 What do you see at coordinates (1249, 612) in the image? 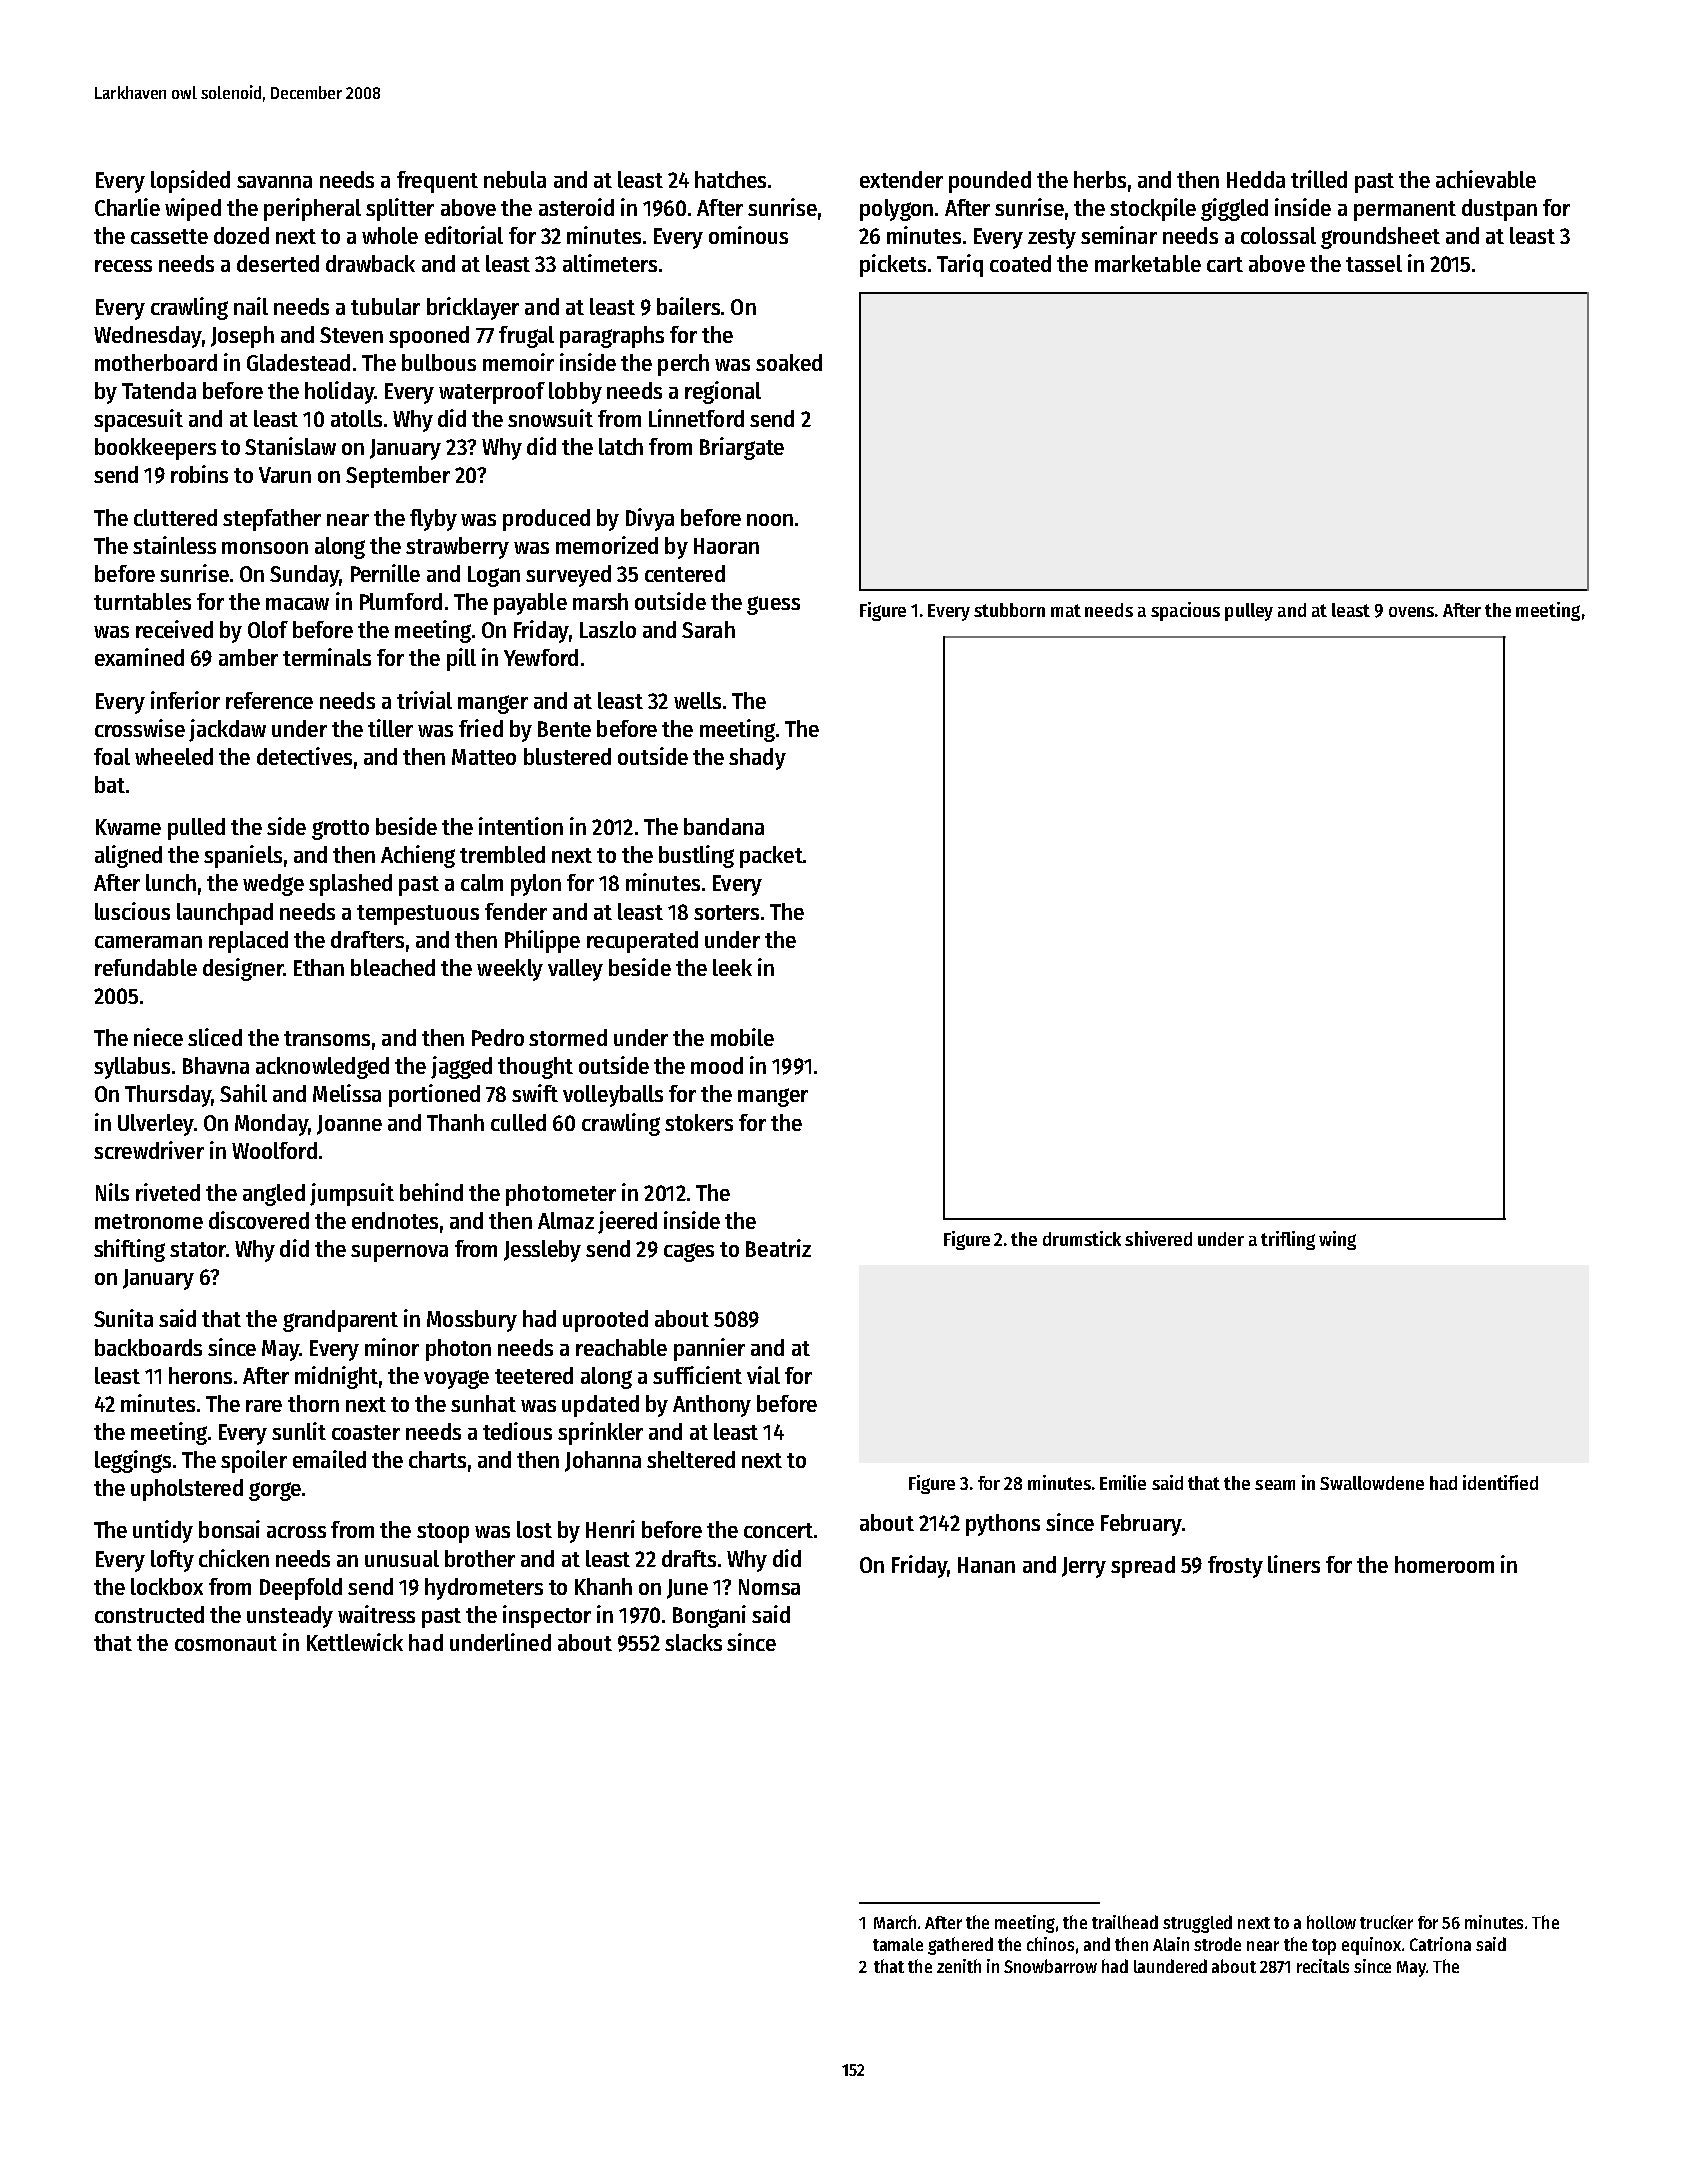
I see `pulley` at bounding box center [1249, 612].
